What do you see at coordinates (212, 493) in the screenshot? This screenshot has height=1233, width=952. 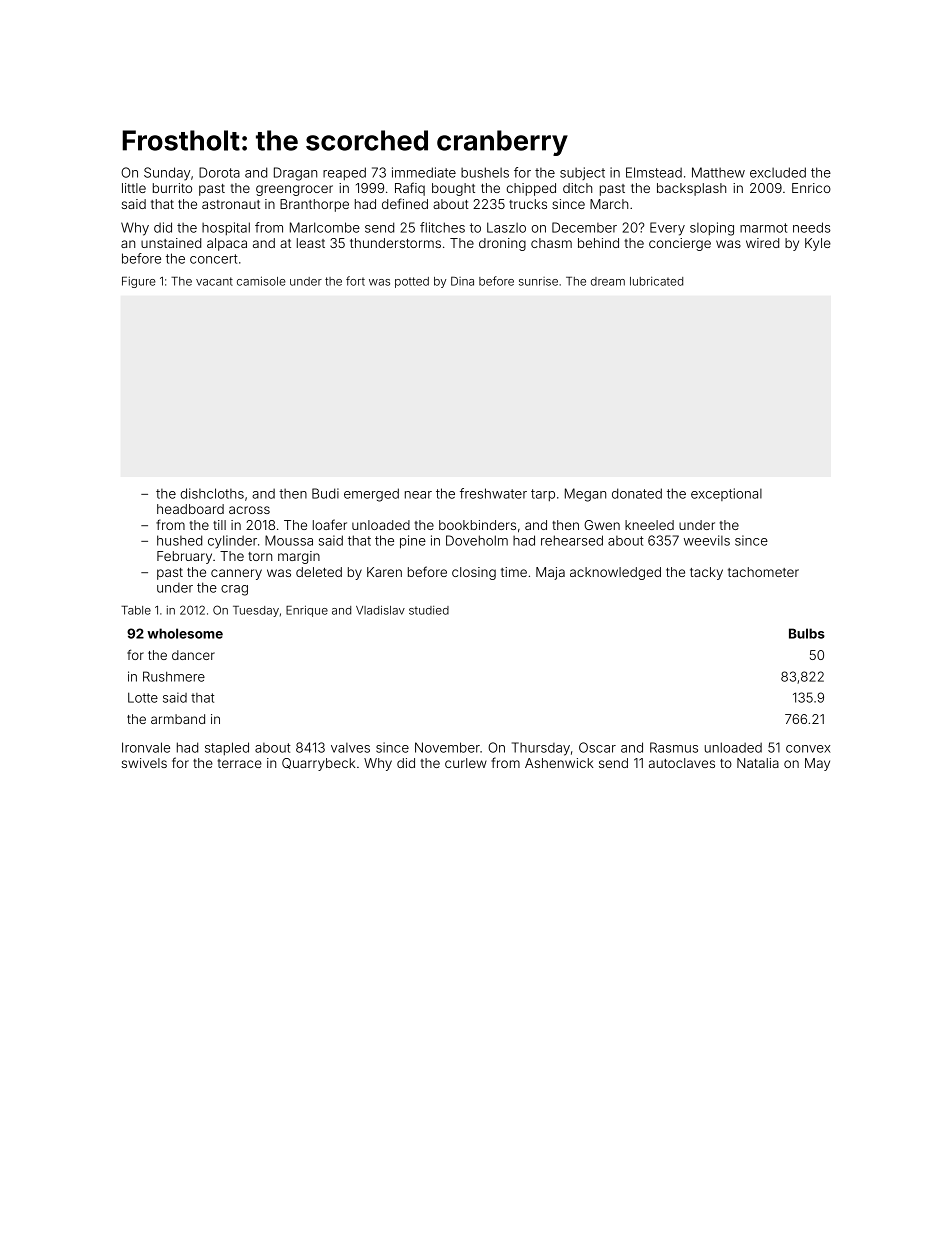 I see `dishcloths` at bounding box center [212, 493].
